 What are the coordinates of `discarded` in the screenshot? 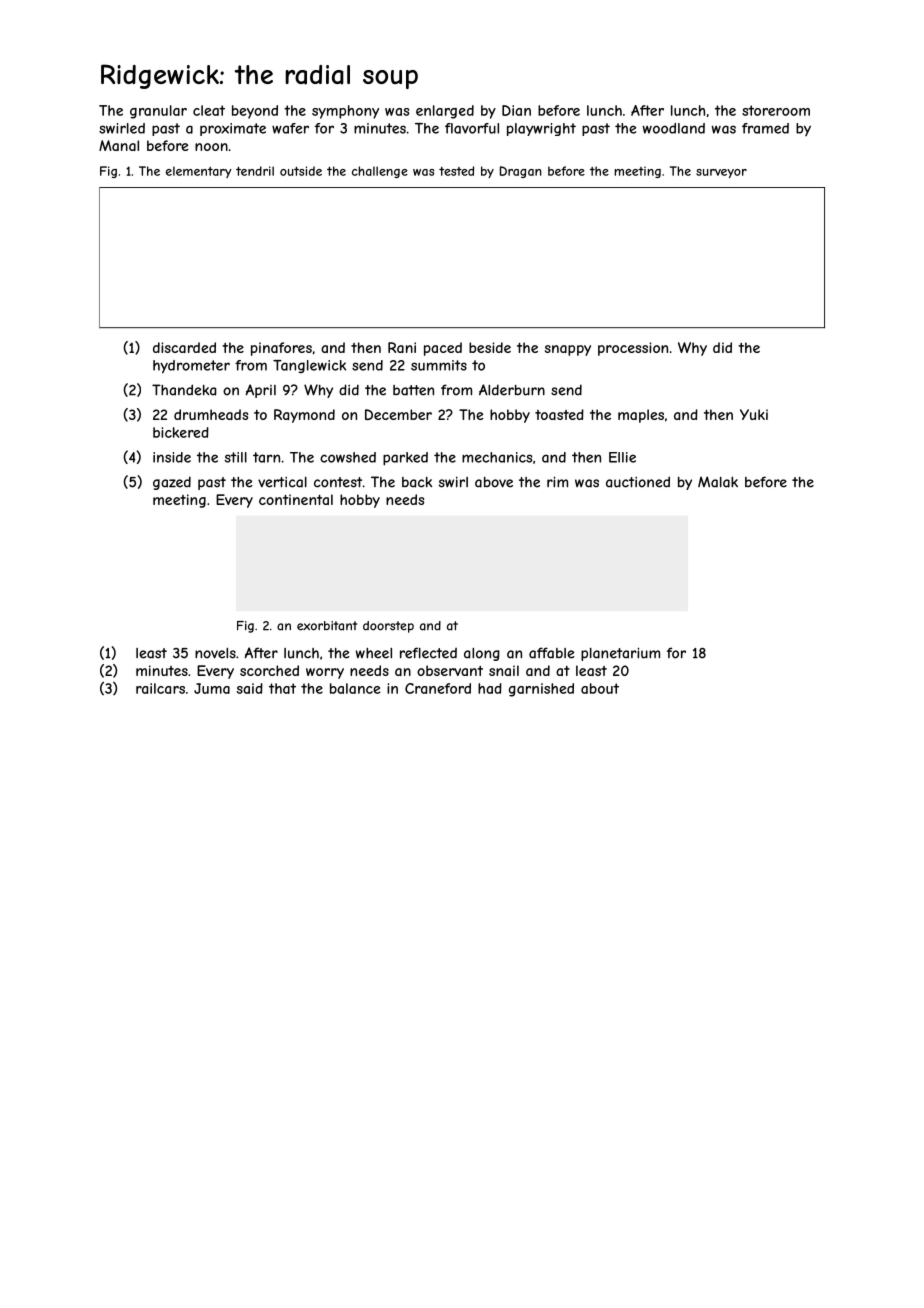 It's located at (184, 347).
